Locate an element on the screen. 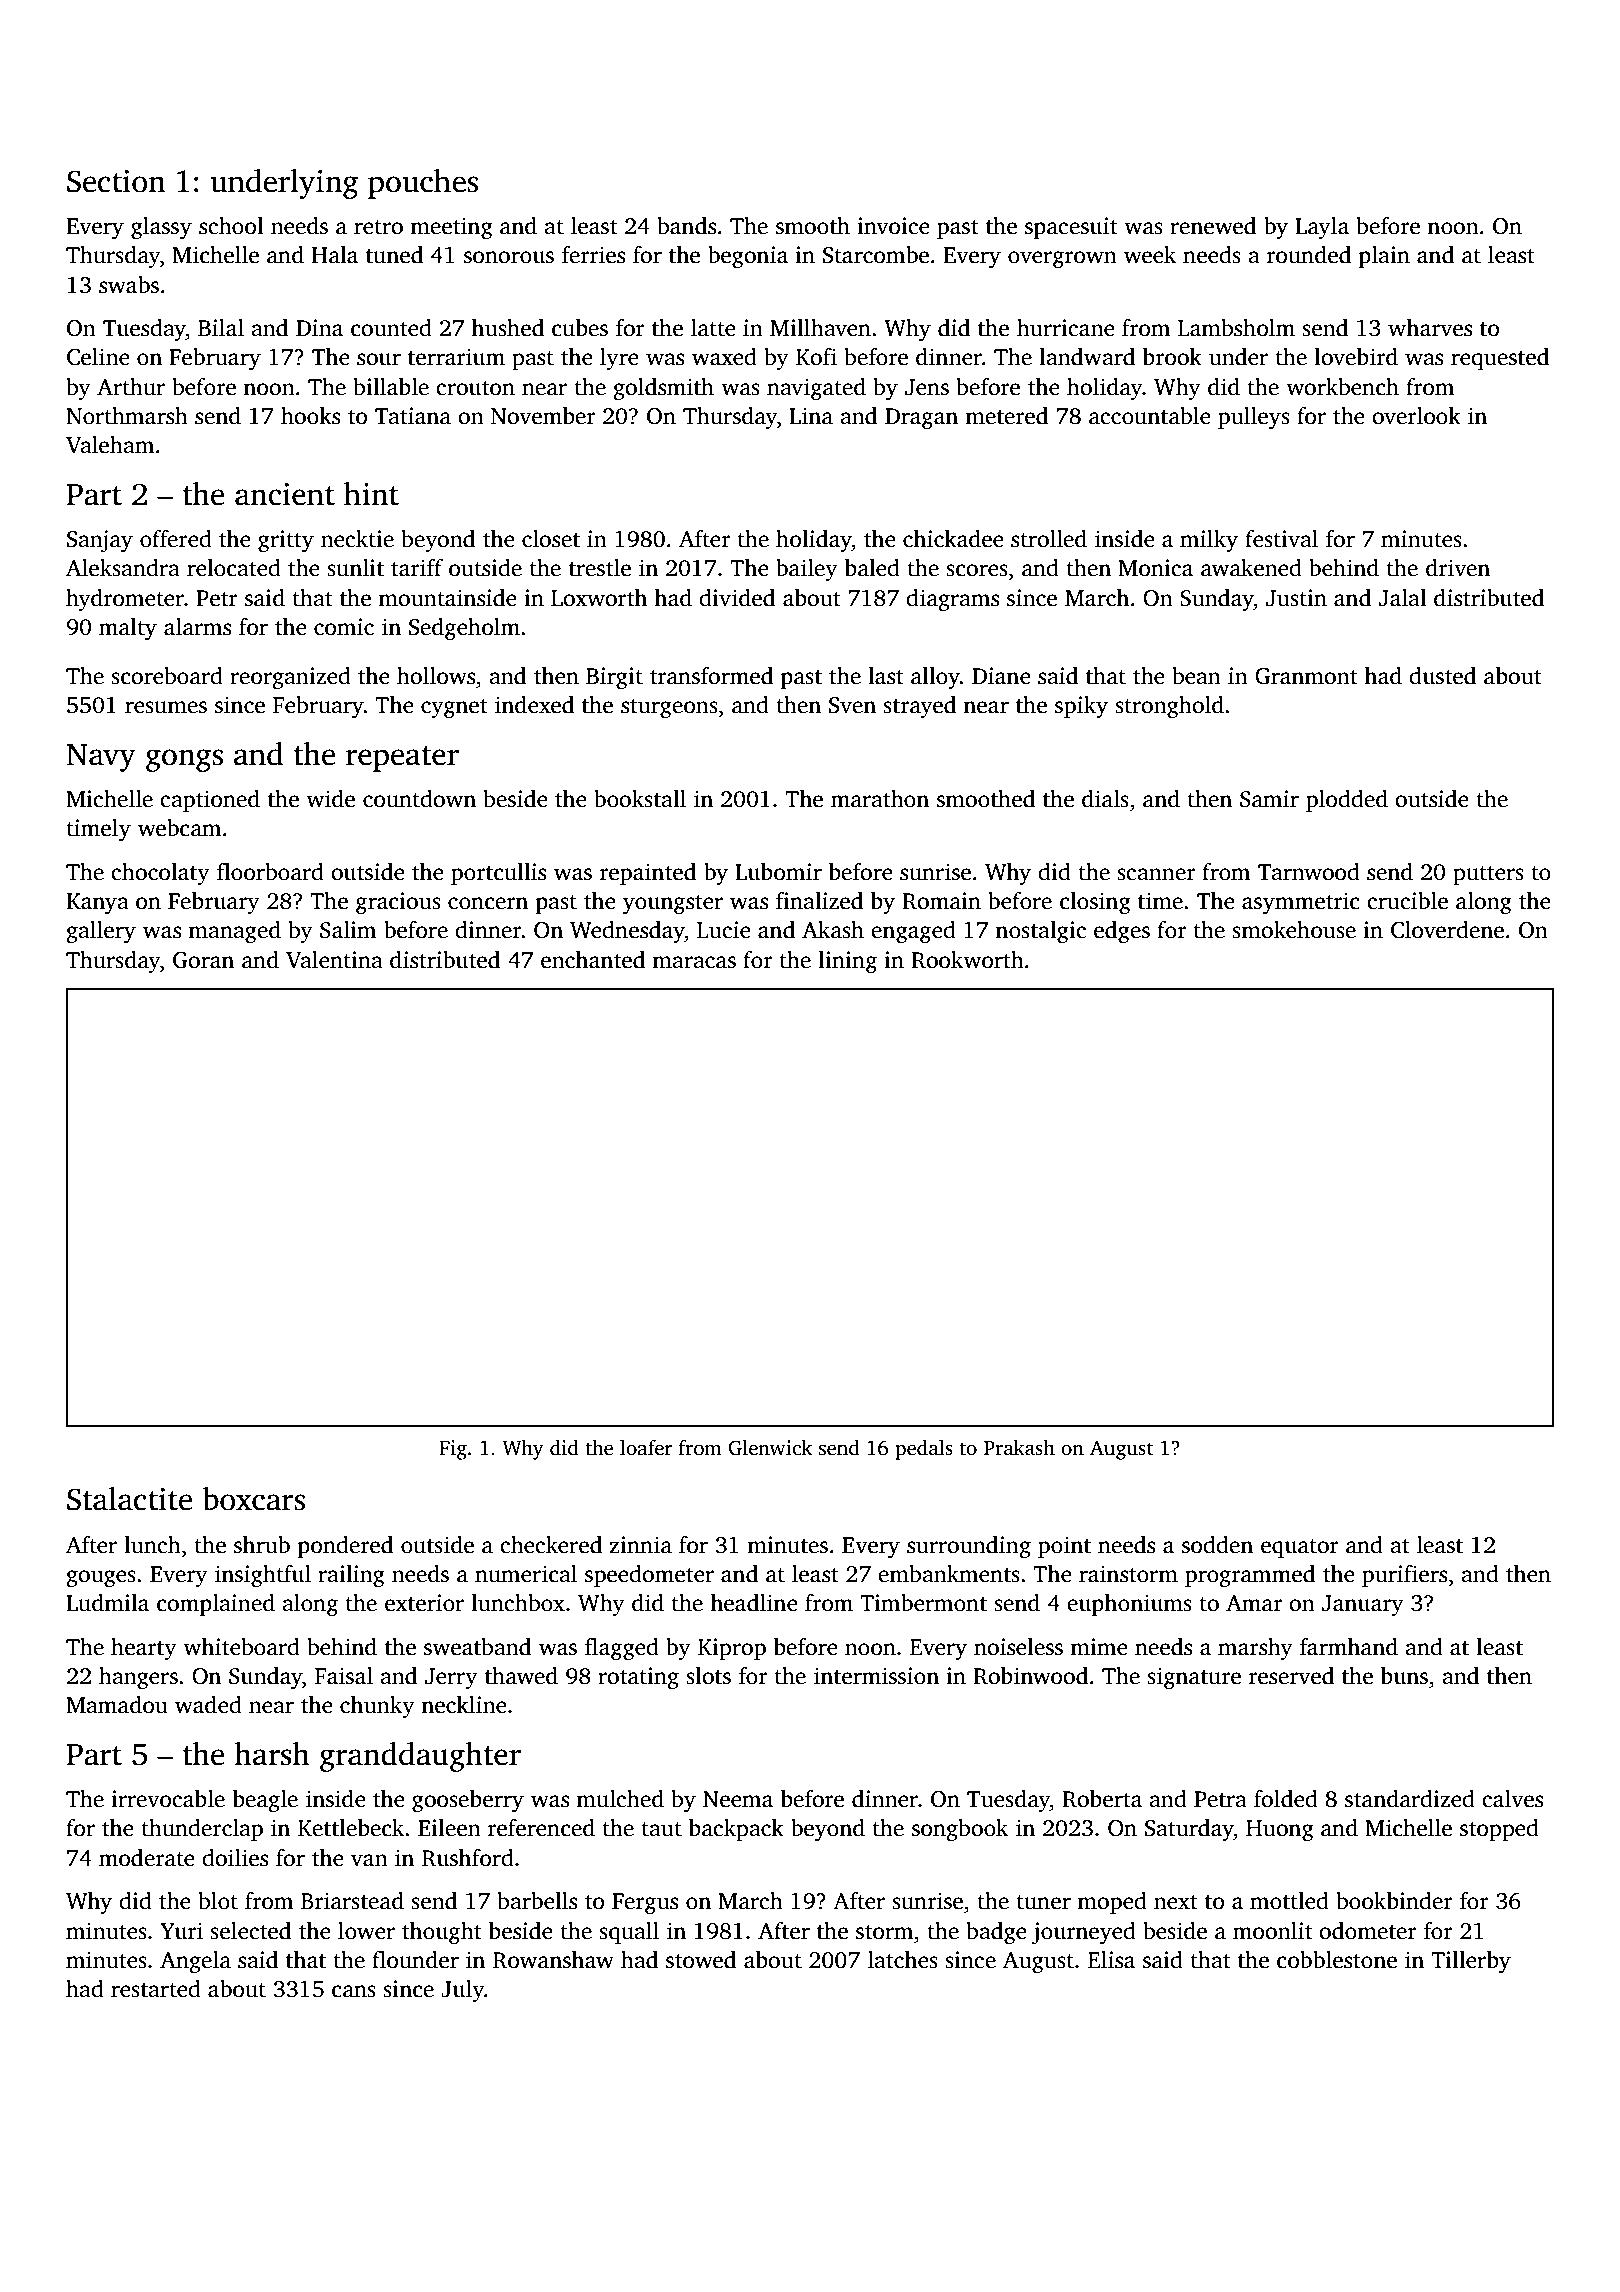  malty is located at coordinates (128, 629).
